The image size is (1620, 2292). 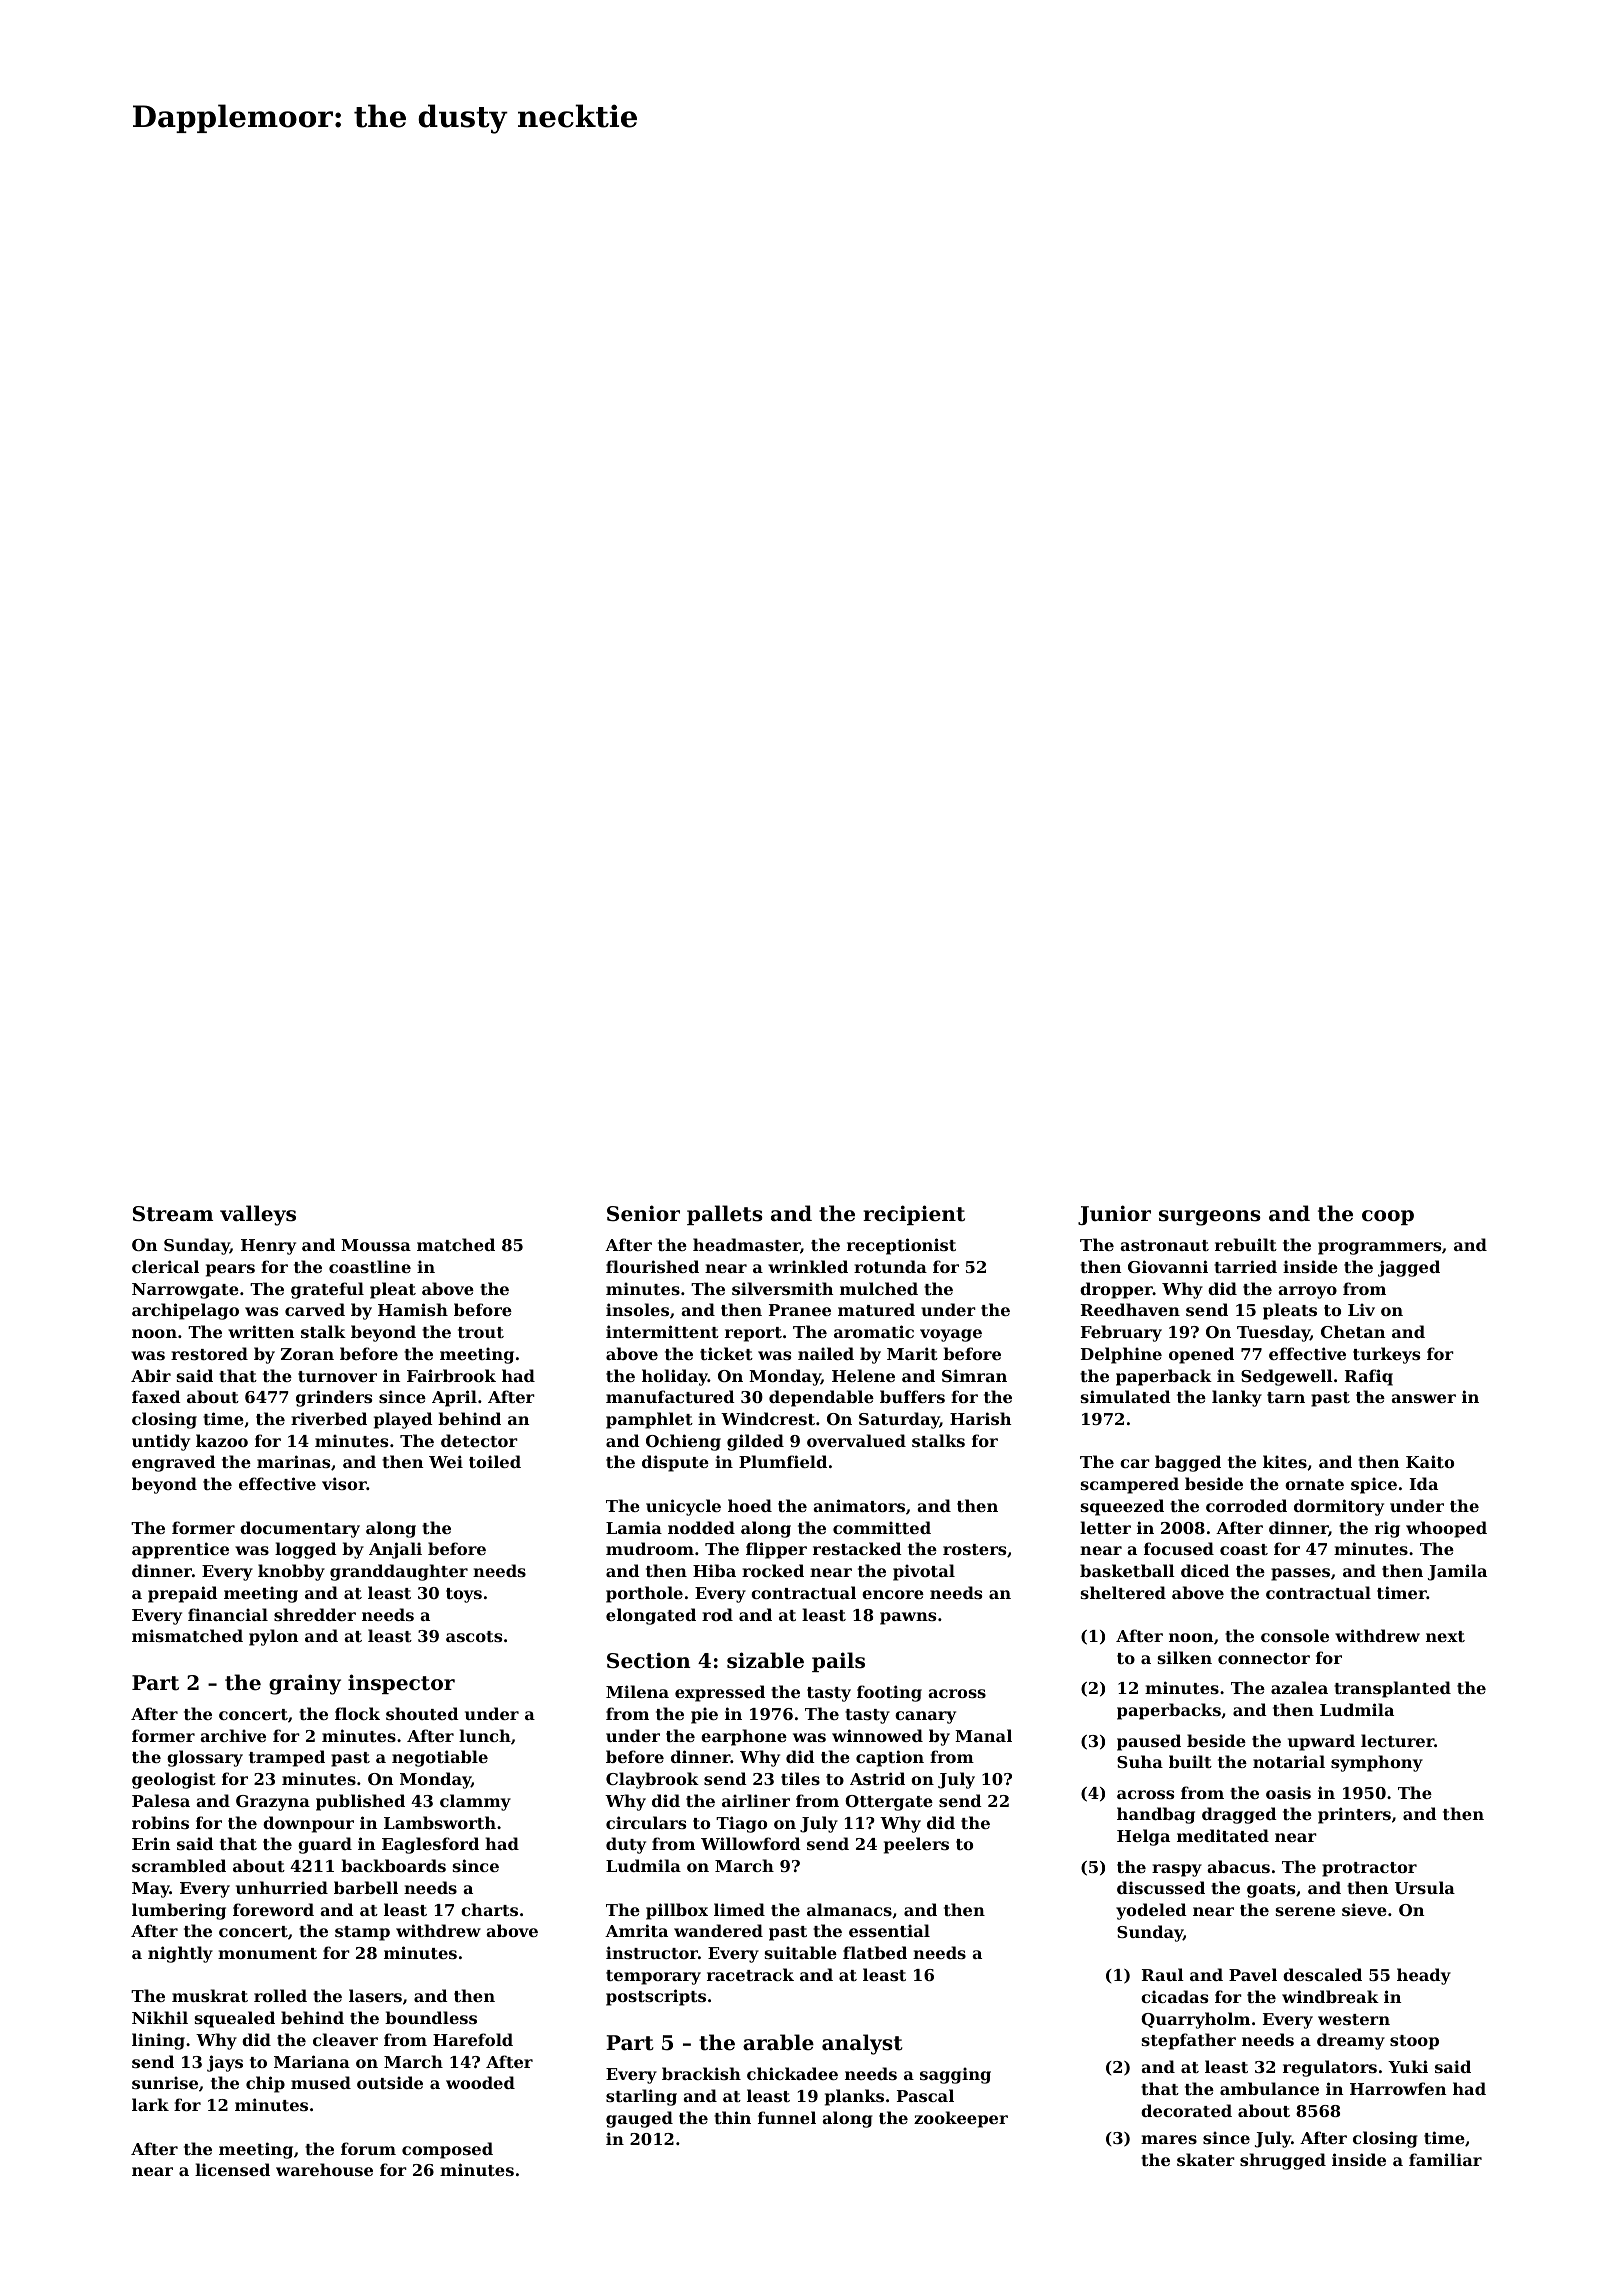 I want to click on Harefold, so click(x=473, y=2039).
